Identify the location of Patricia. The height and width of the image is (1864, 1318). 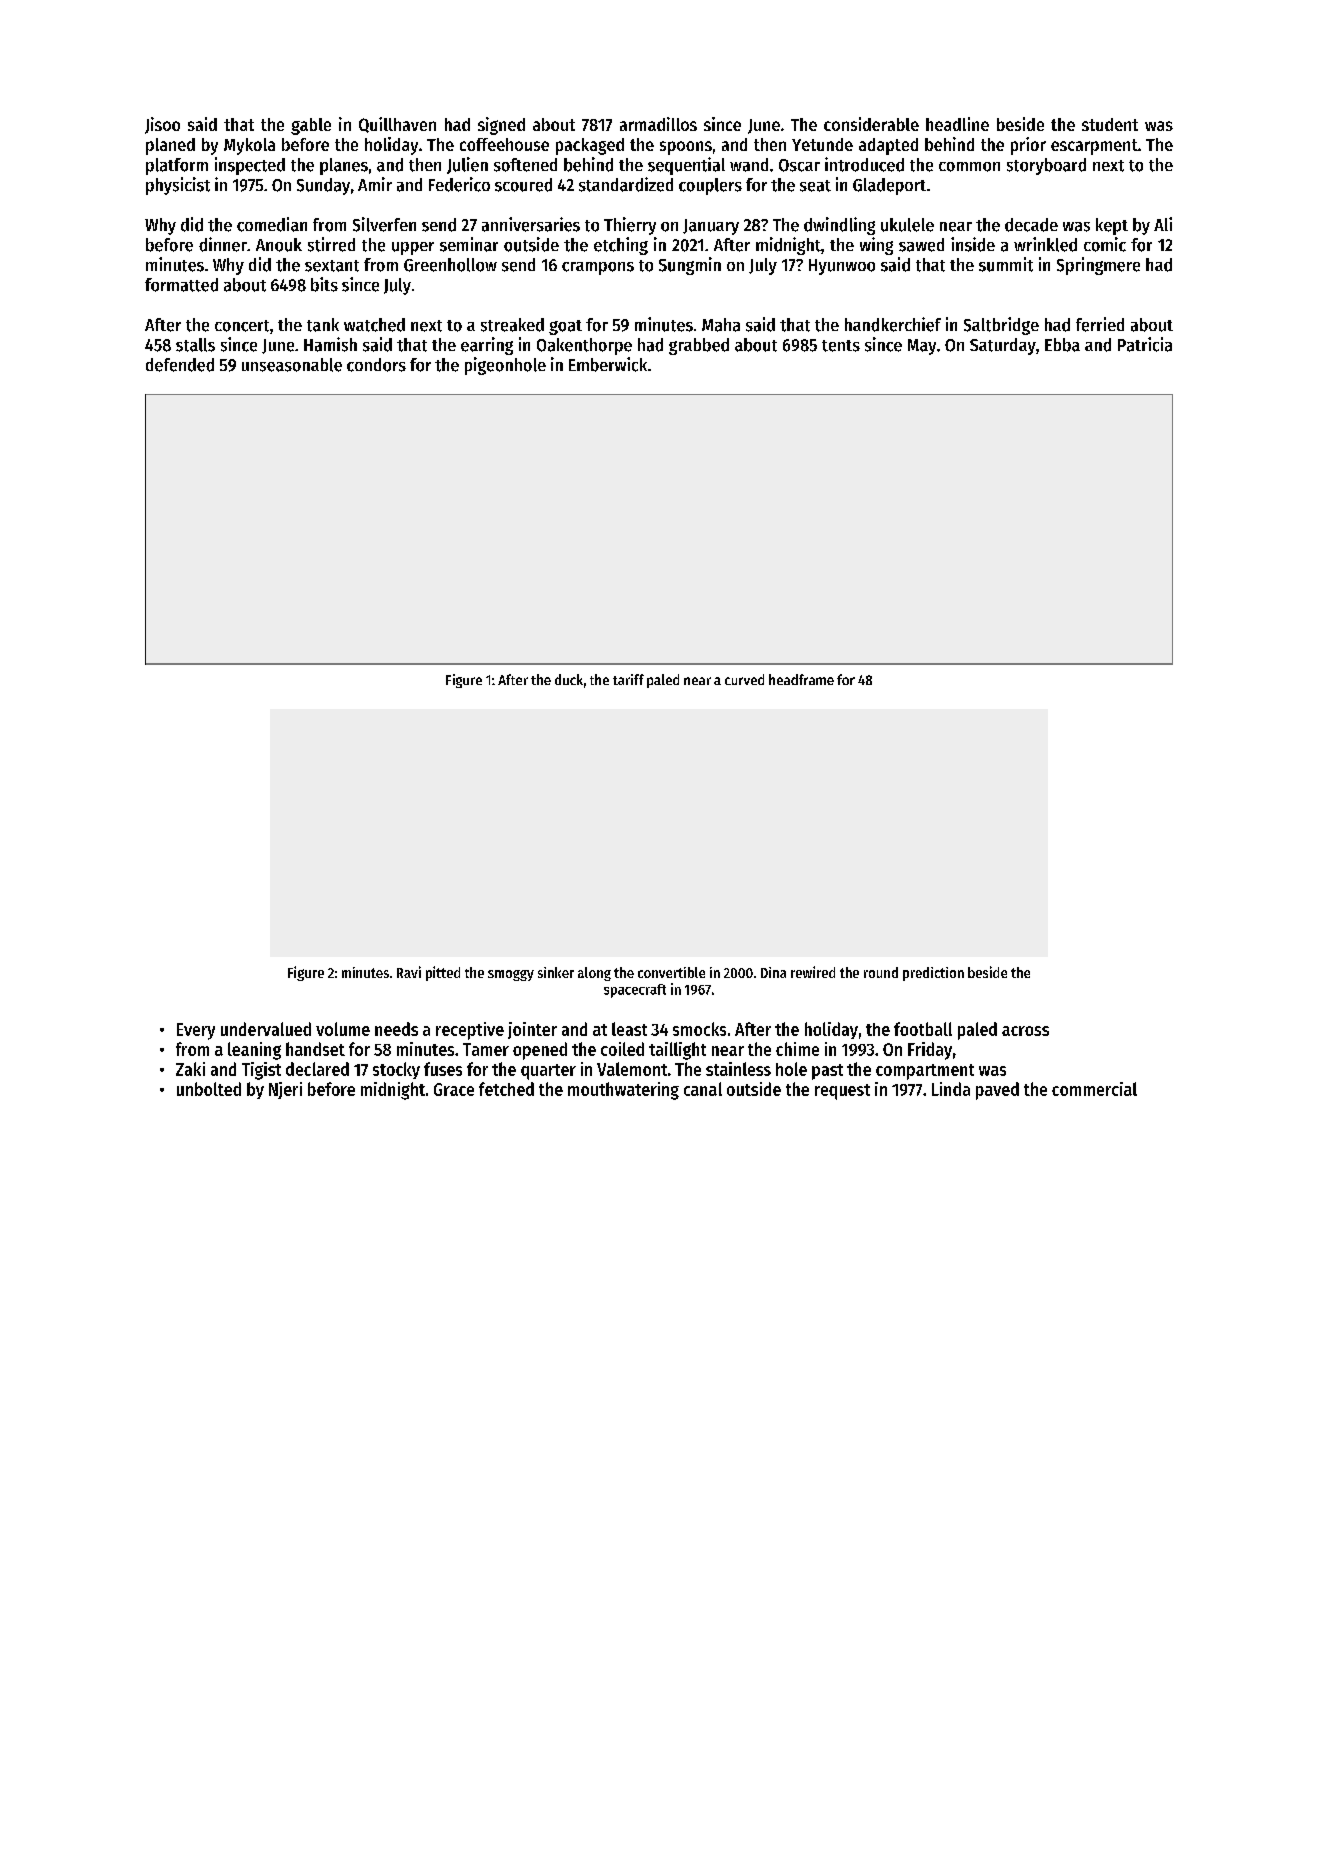
(1145, 344).
